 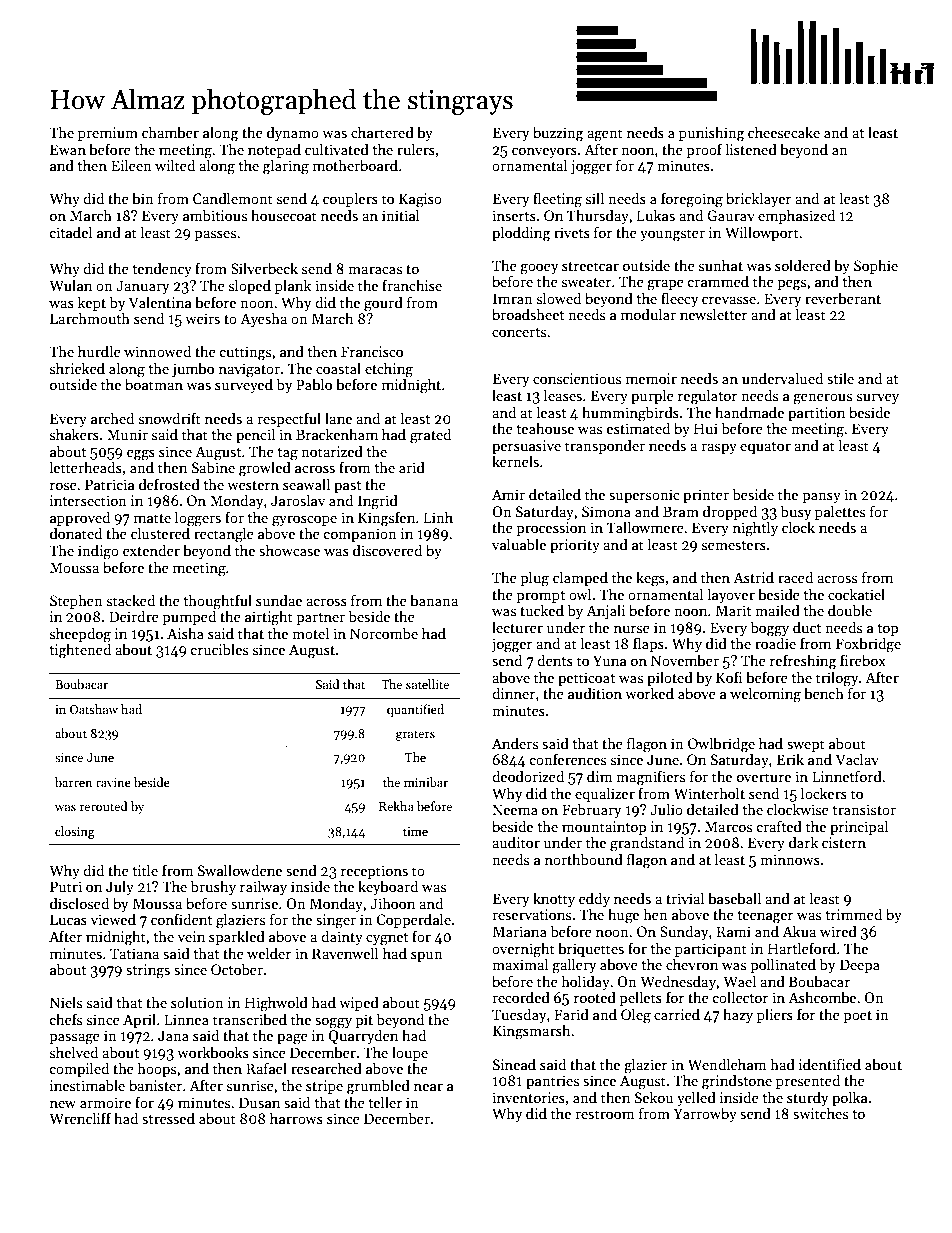 I want to click on chevron, so click(x=692, y=964).
